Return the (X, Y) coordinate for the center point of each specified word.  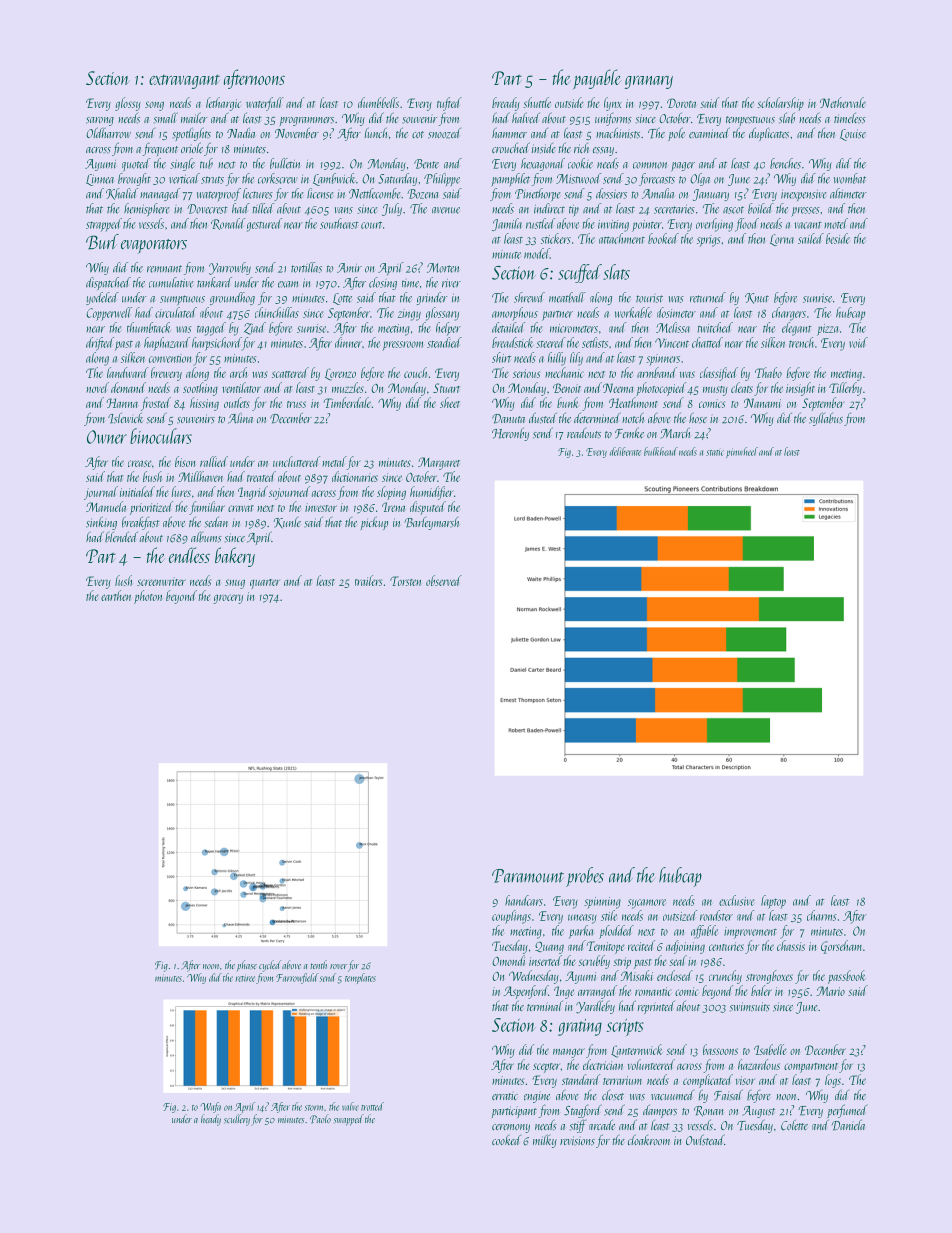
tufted (449, 104)
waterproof (219, 194)
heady (211, 1120)
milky (545, 1141)
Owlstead (705, 1140)
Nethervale (843, 102)
